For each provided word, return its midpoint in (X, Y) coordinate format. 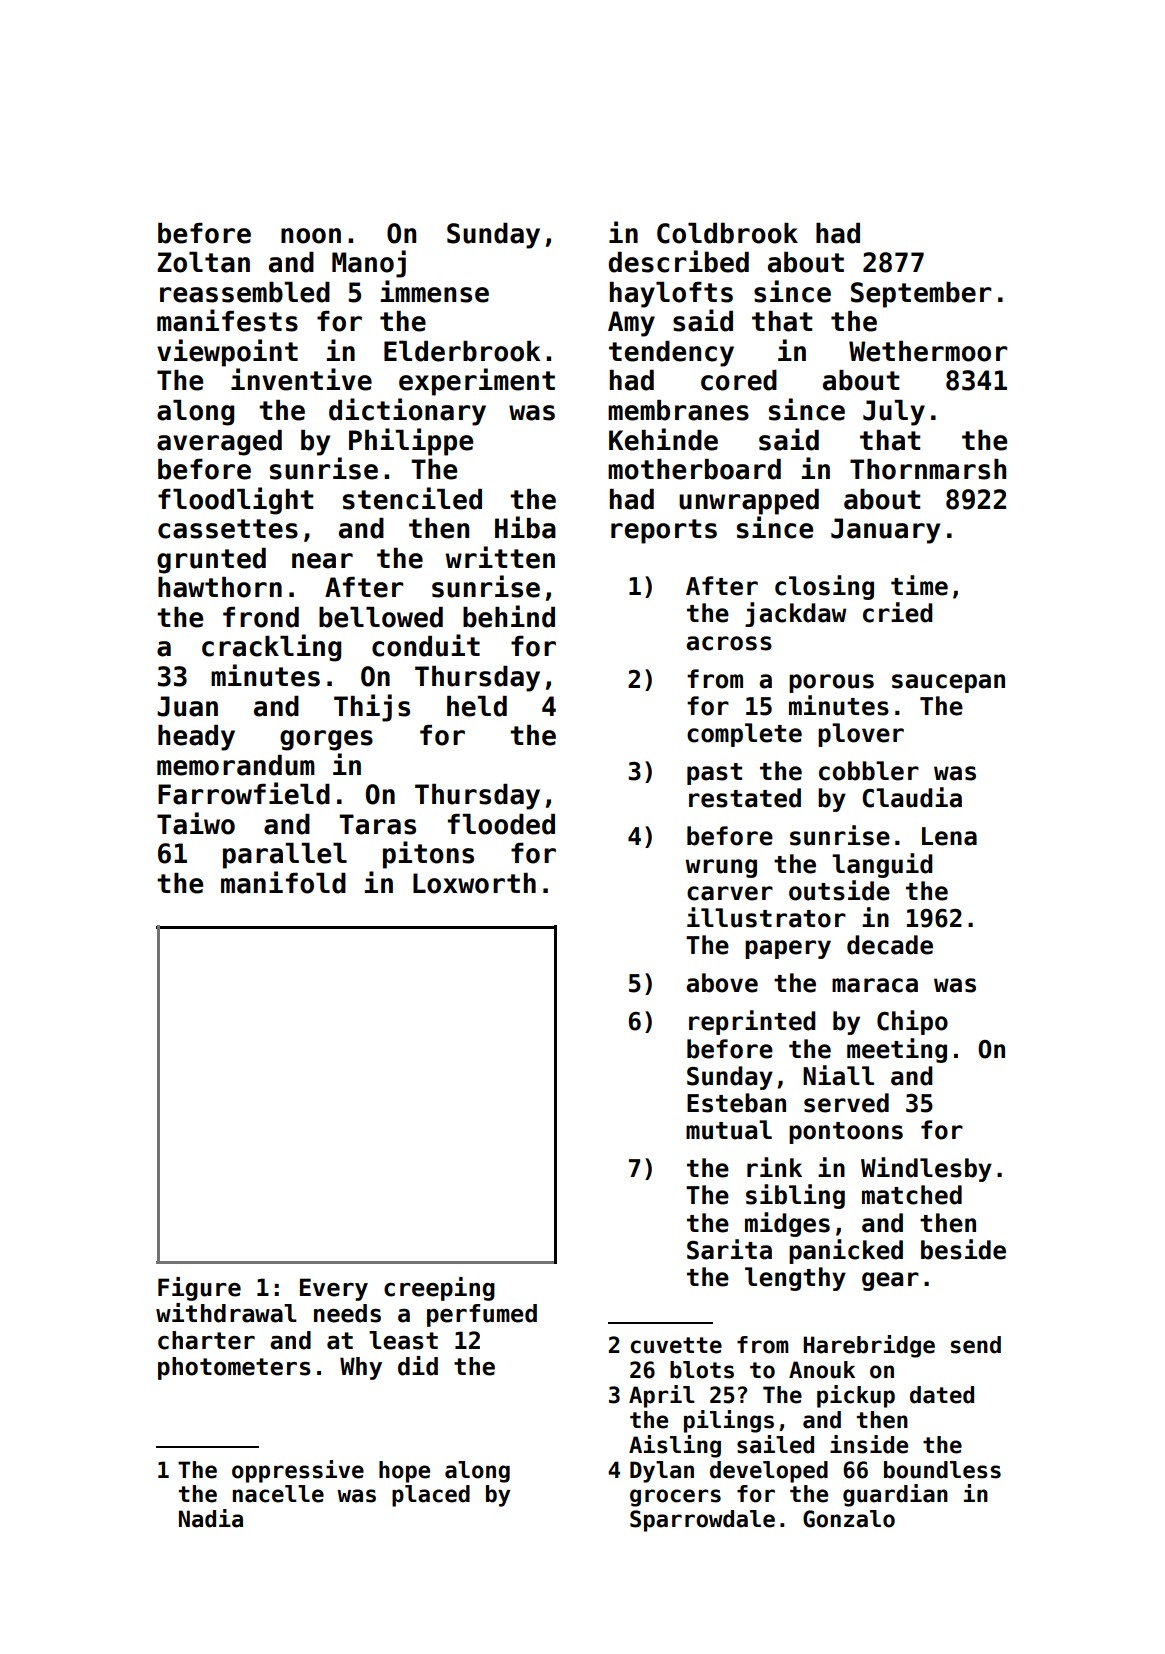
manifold (283, 882)
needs (347, 1313)
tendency (671, 354)
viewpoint (227, 353)
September (921, 295)
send (976, 1345)
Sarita (729, 1249)
